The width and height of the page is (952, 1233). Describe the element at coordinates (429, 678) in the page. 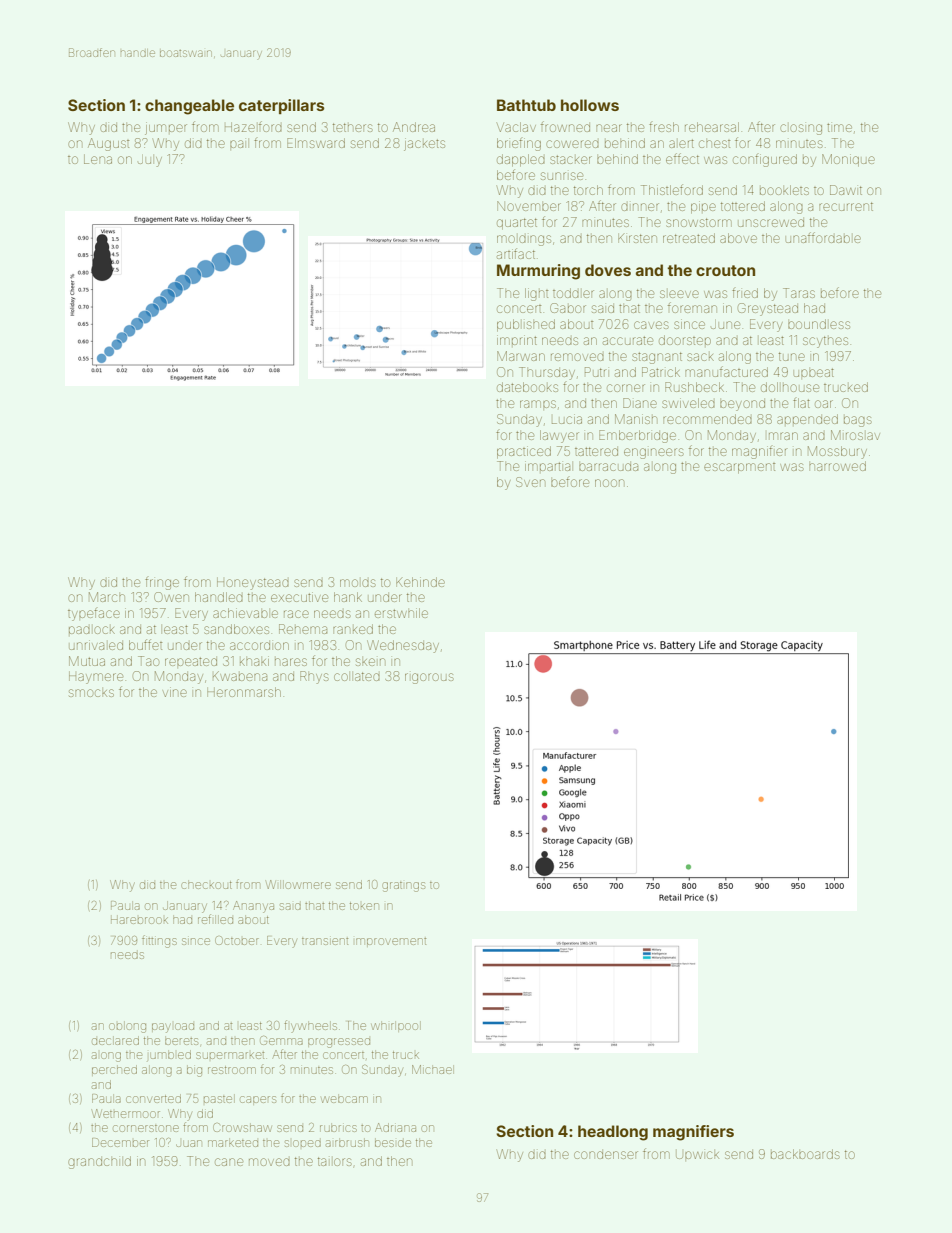

I see `rigorous` at that location.
